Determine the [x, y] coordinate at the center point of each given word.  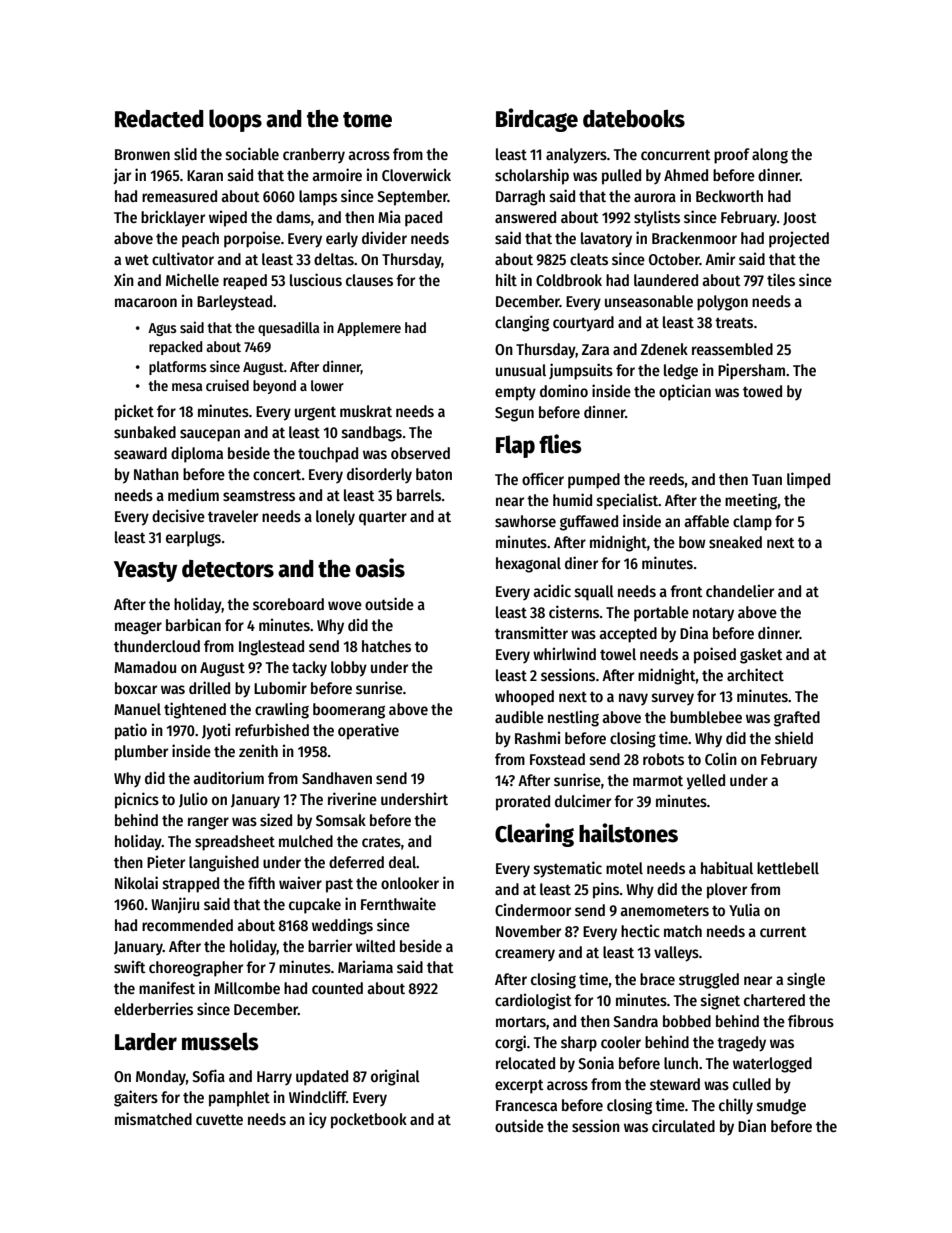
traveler [233, 516]
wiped [228, 218]
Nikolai [136, 882]
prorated [523, 803]
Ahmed [686, 175]
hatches [386, 646]
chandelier [740, 590]
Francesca [526, 1105]
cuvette [219, 1120]
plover [727, 891]
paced [423, 219]
